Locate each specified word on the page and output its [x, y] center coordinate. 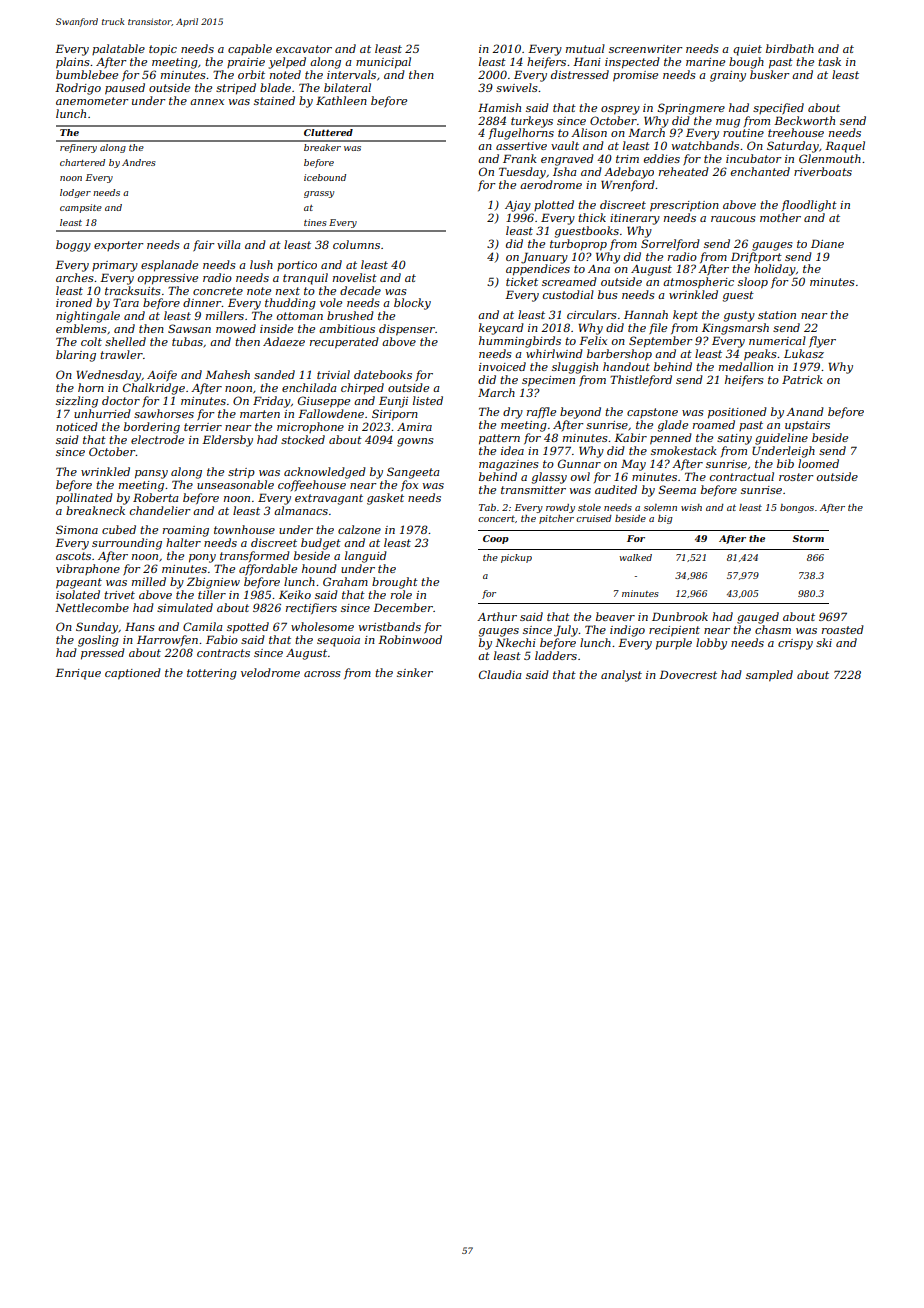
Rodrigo [78, 89]
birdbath [790, 48]
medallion [746, 366]
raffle [541, 412]
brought [395, 583]
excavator [304, 49]
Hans [140, 626]
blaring [76, 356]
